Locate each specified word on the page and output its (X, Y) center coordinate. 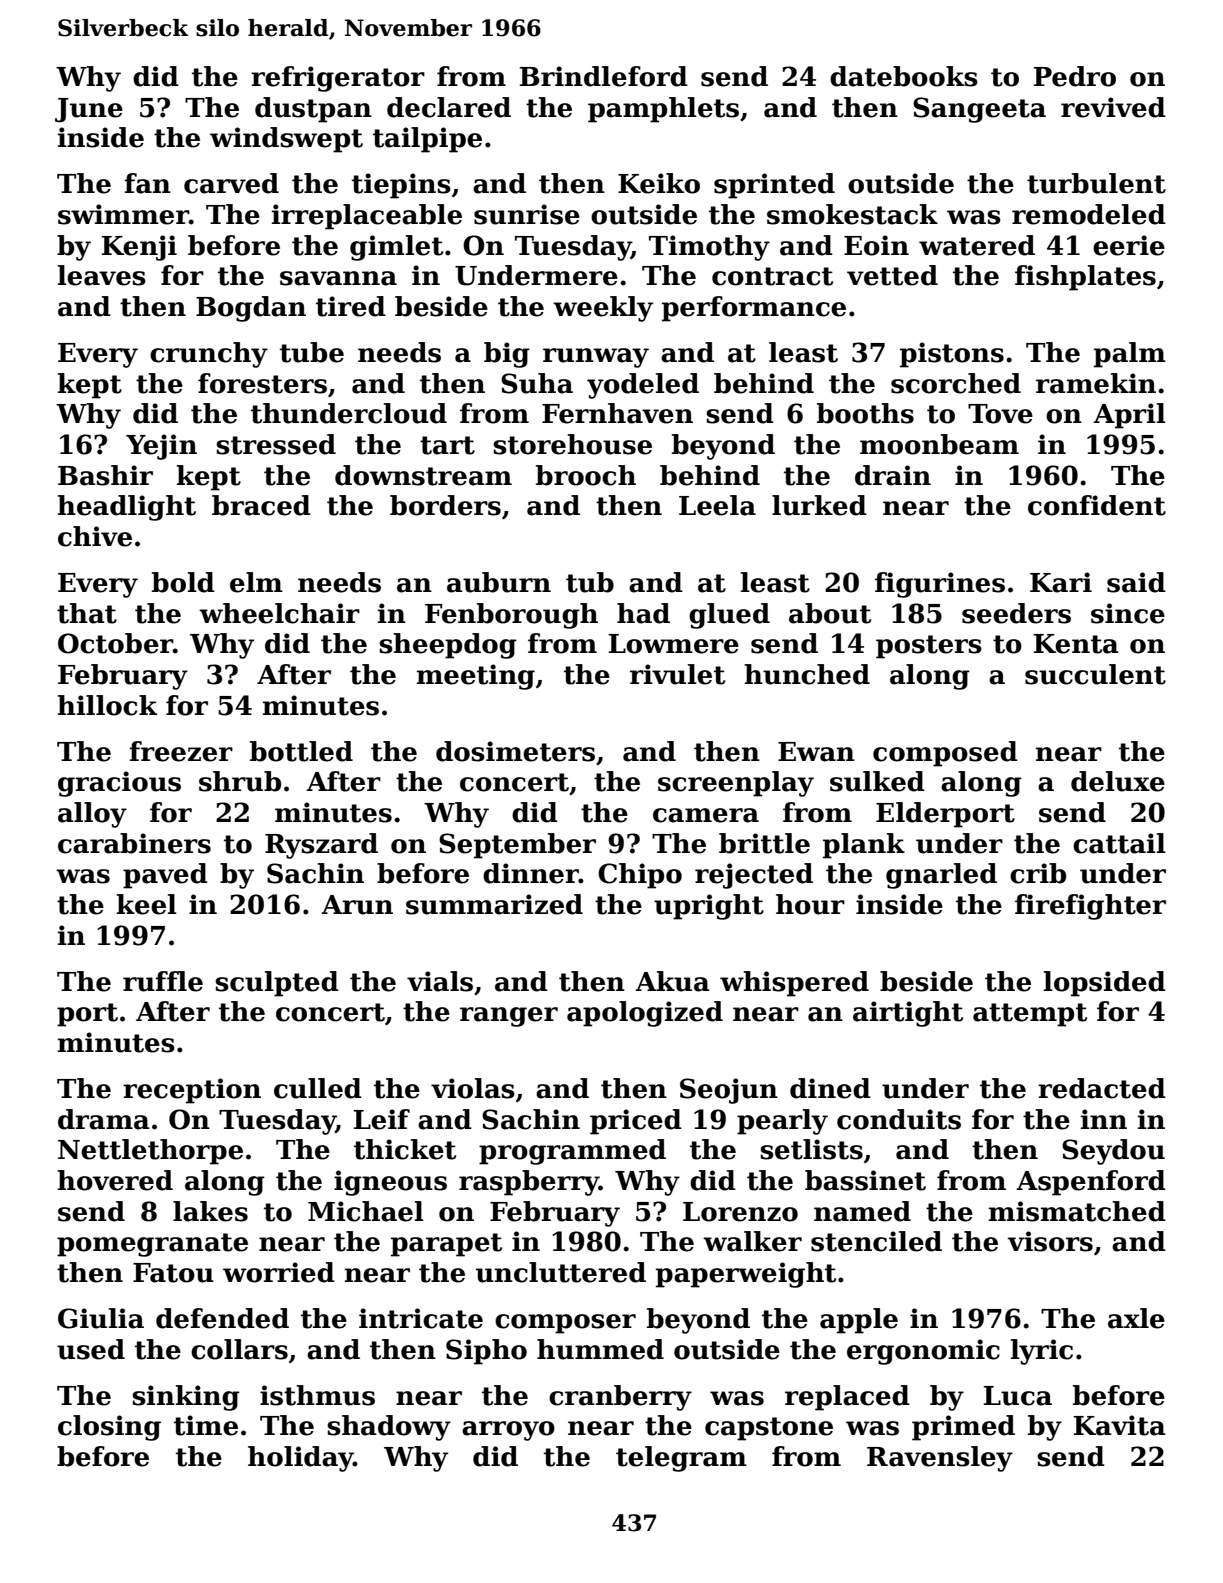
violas (473, 1088)
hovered (115, 1180)
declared (449, 107)
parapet (446, 1245)
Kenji (139, 248)
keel (147, 904)
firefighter (1090, 907)
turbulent (1096, 183)
